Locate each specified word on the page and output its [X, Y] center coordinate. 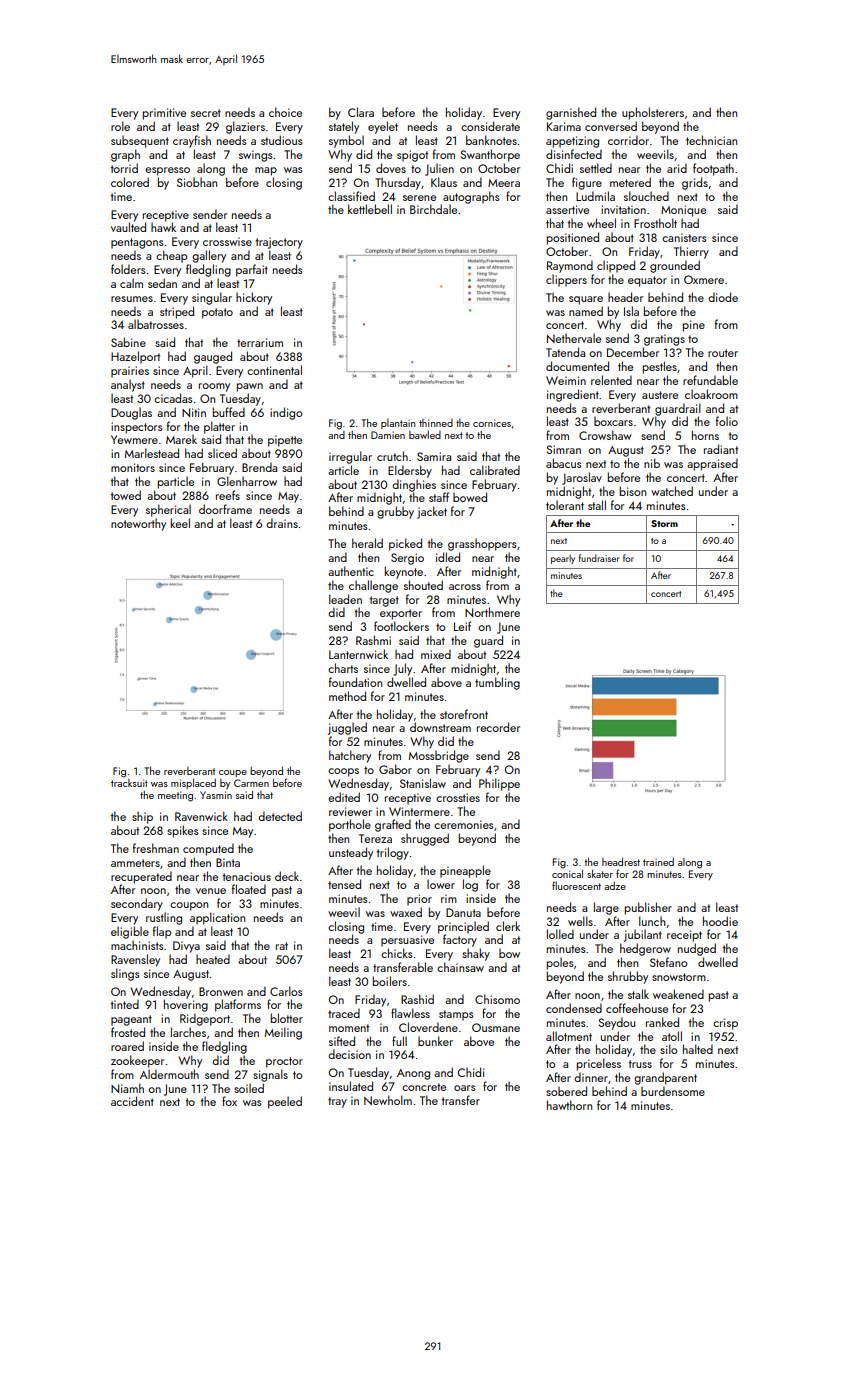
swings [255, 156]
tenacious [247, 876]
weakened [678, 994]
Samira [434, 456]
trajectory [279, 243]
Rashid [417, 999]
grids [695, 183]
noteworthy [138, 524]
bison [633, 491]
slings [125, 974]
